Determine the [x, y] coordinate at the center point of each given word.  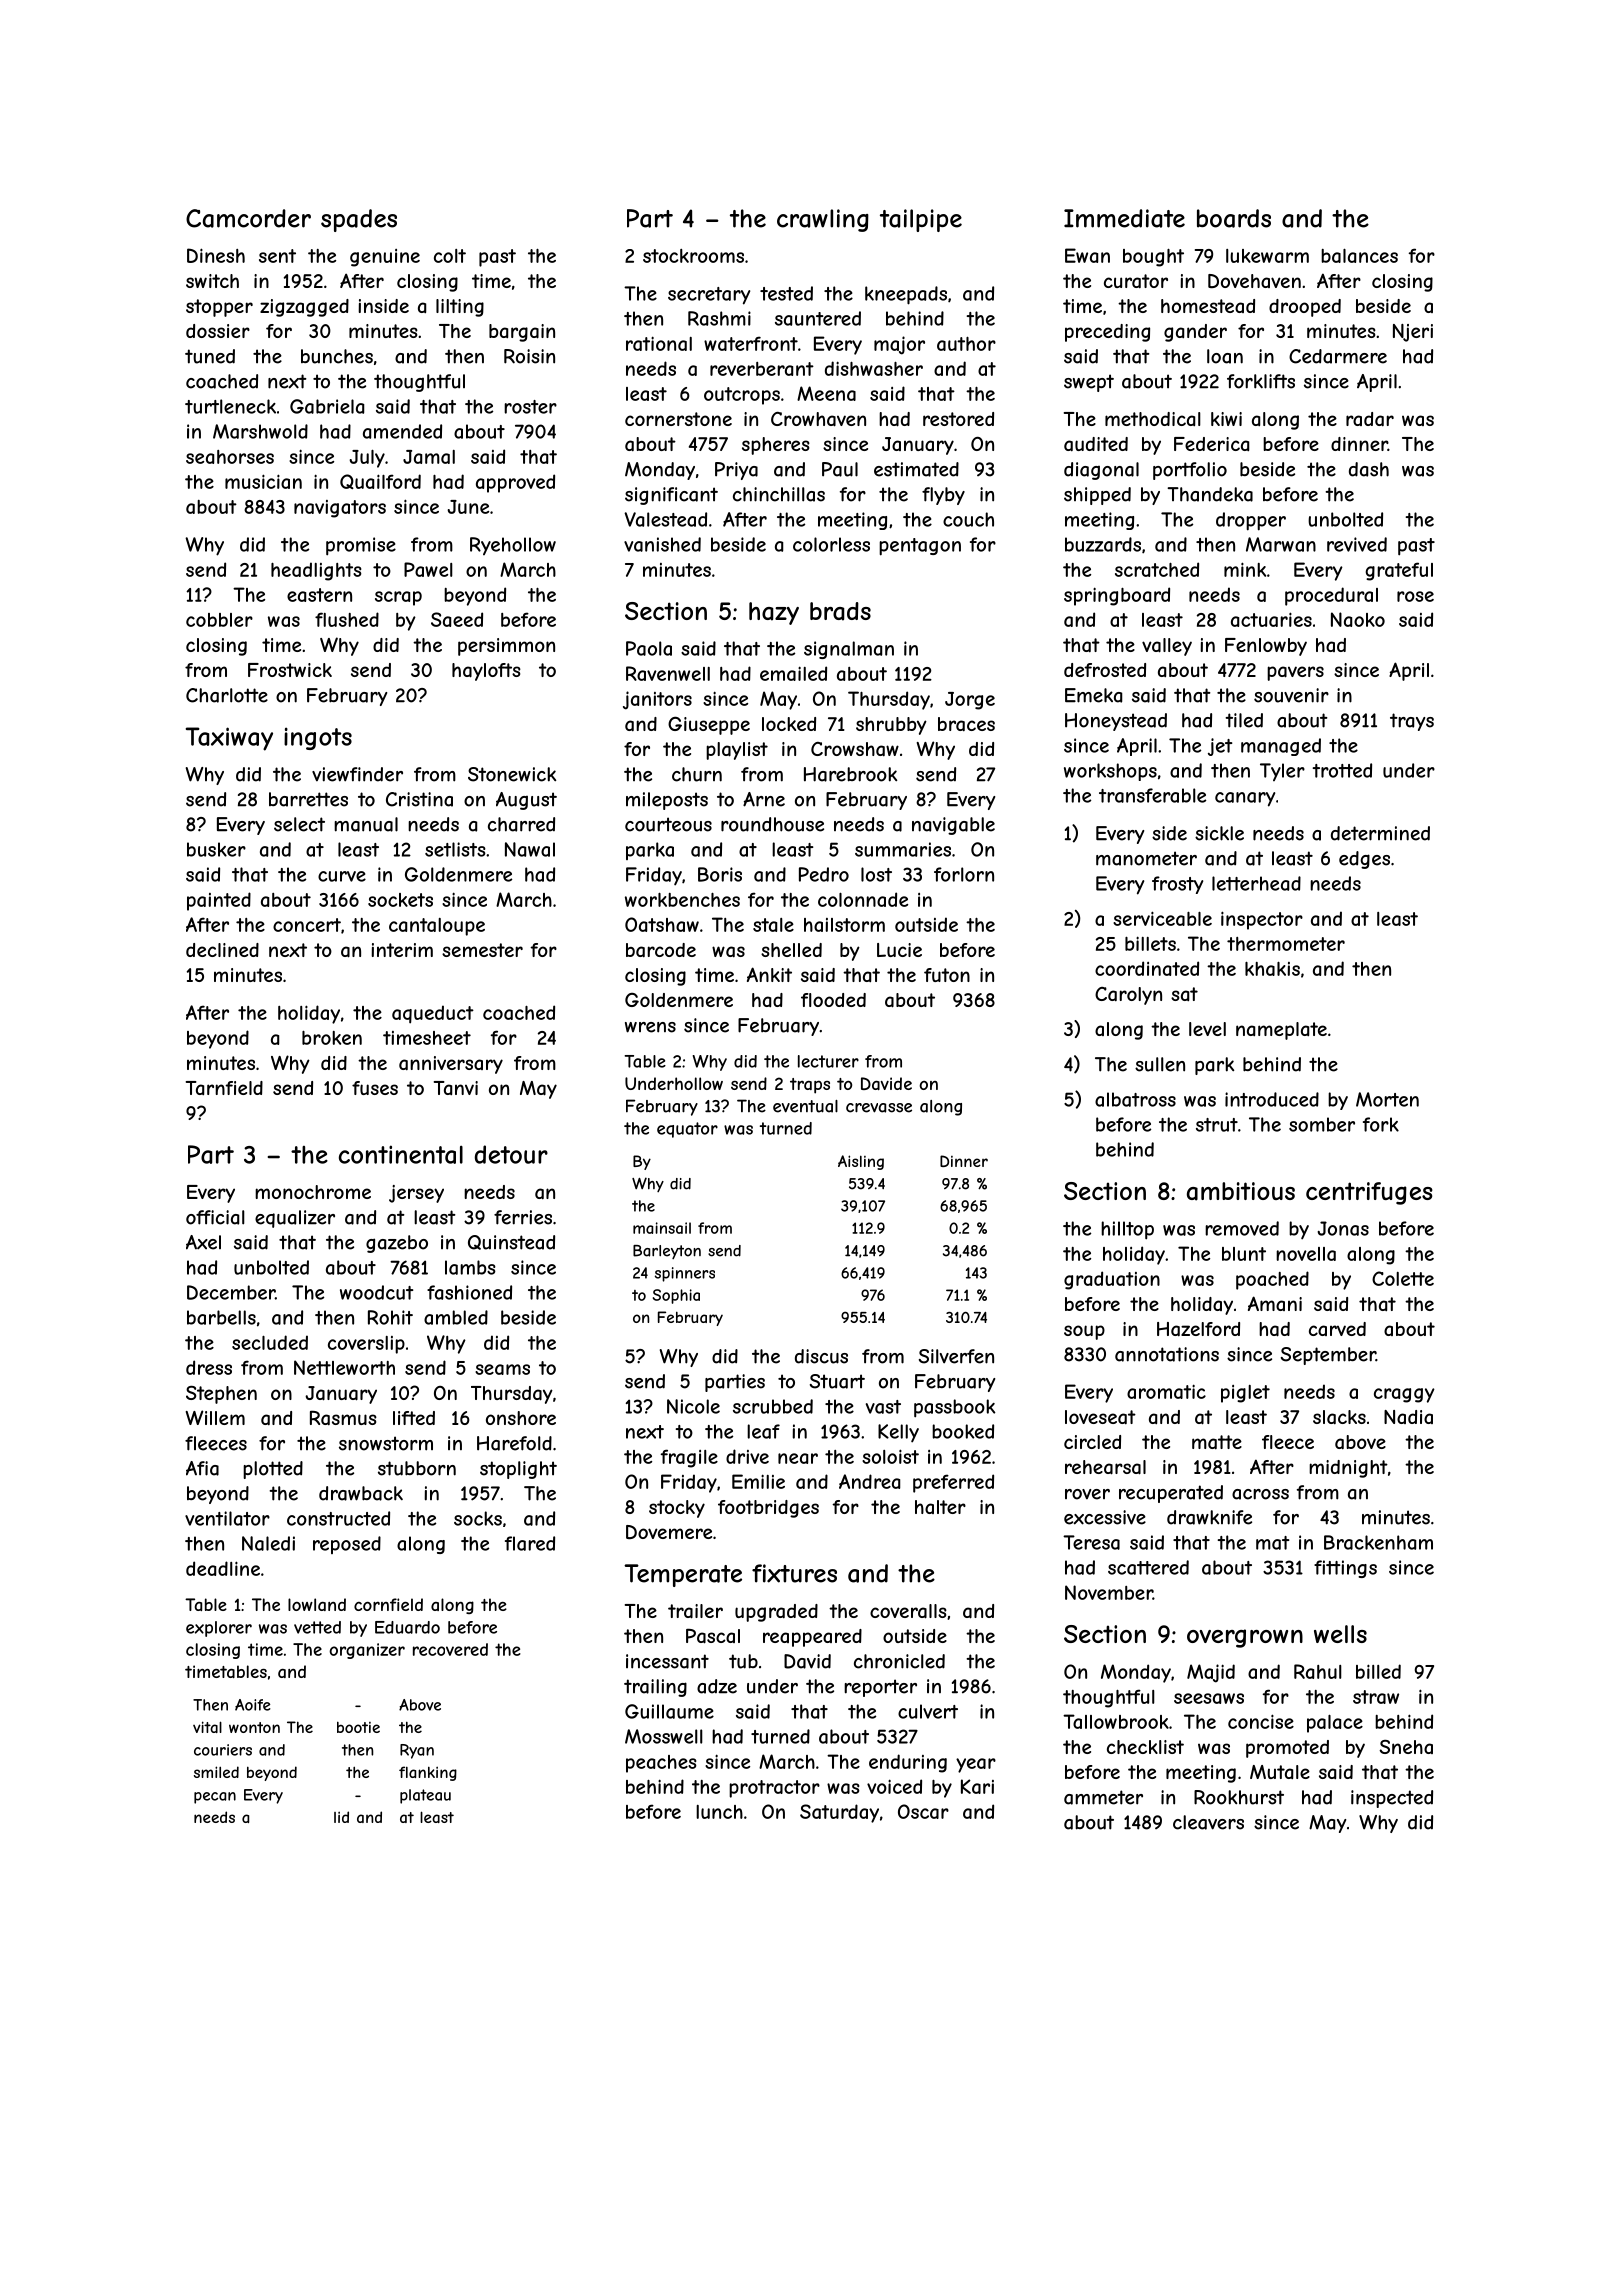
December [231, 1292]
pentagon [920, 547]
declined [222, 950]
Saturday [839, 1813]
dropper [1251, 521]
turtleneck [230, 406]
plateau [425, 1796]
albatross [1135, 1099]
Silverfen [956, 1356]
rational [659, 343]
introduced [1272, 1099]
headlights [316, 571]
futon [947, 975]
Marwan [1281, 544]
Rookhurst [1239, 1797]
